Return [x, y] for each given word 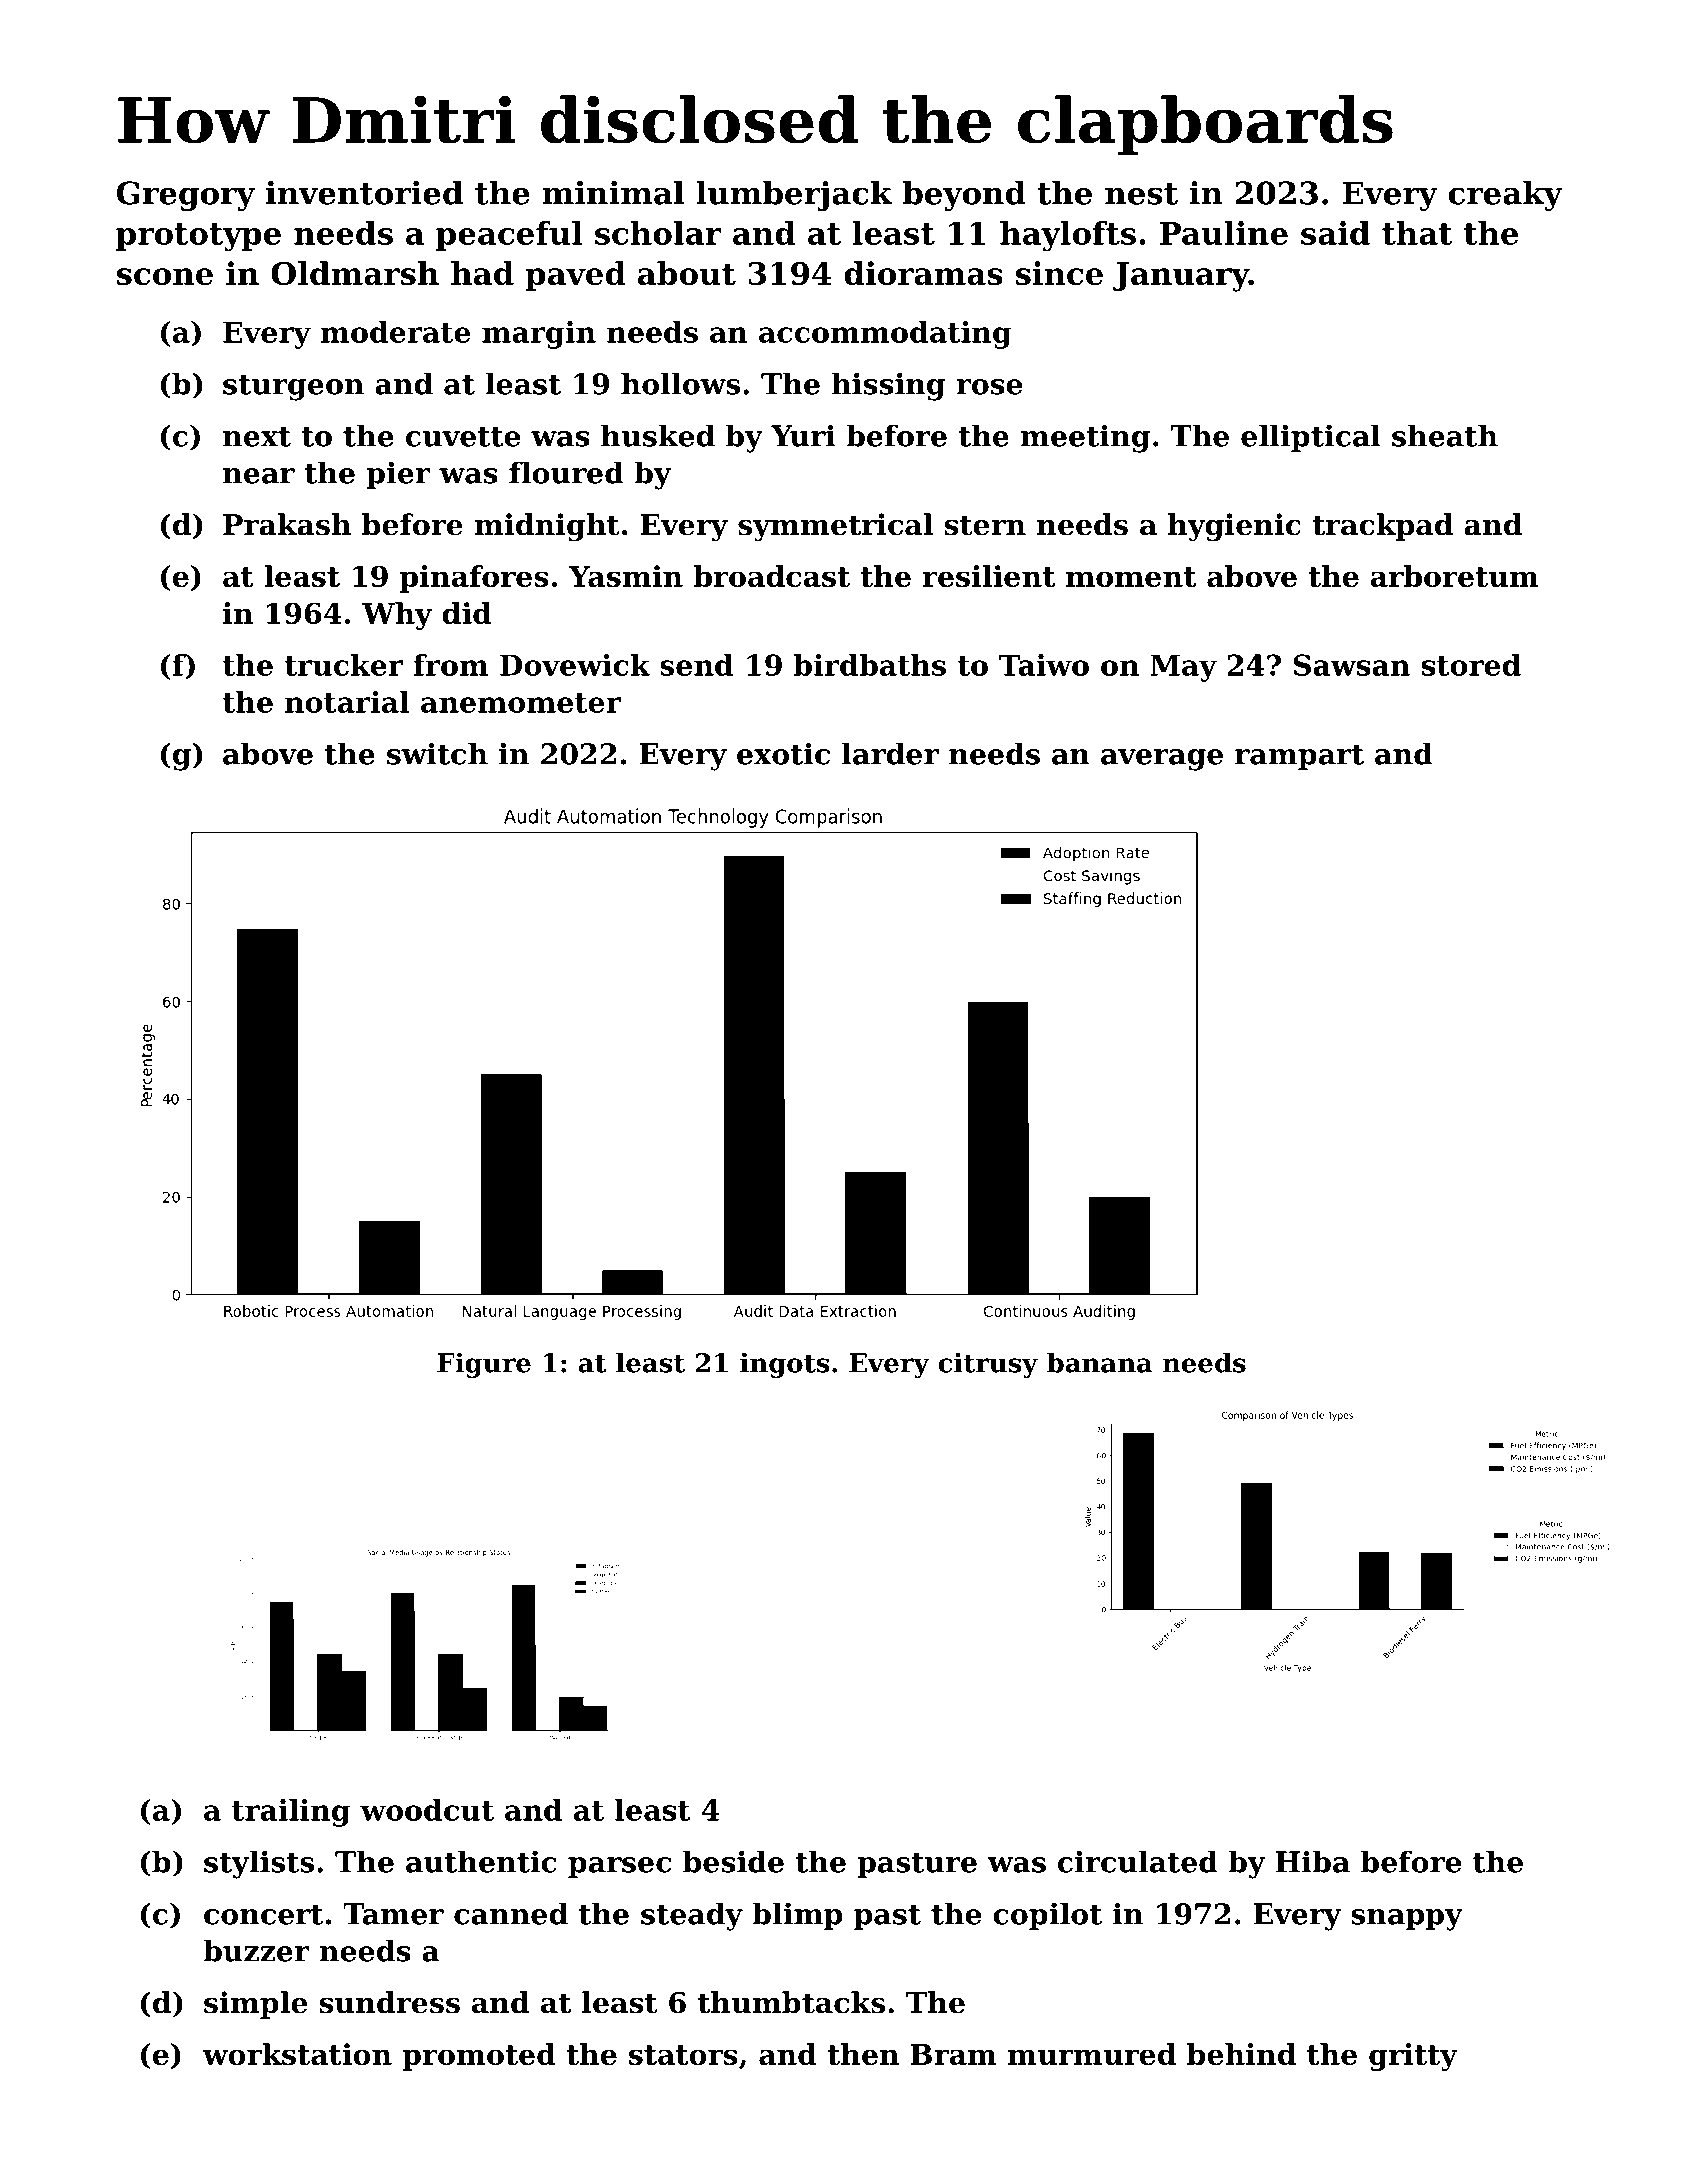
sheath [1445, 435]
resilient [989, 576]
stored [1471, 665]
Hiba [1313, 1861]
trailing [291, 1813]
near [259, 476]
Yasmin [626, 576]
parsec [619, 1867]
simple [255, 2005]
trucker [343, 665]
